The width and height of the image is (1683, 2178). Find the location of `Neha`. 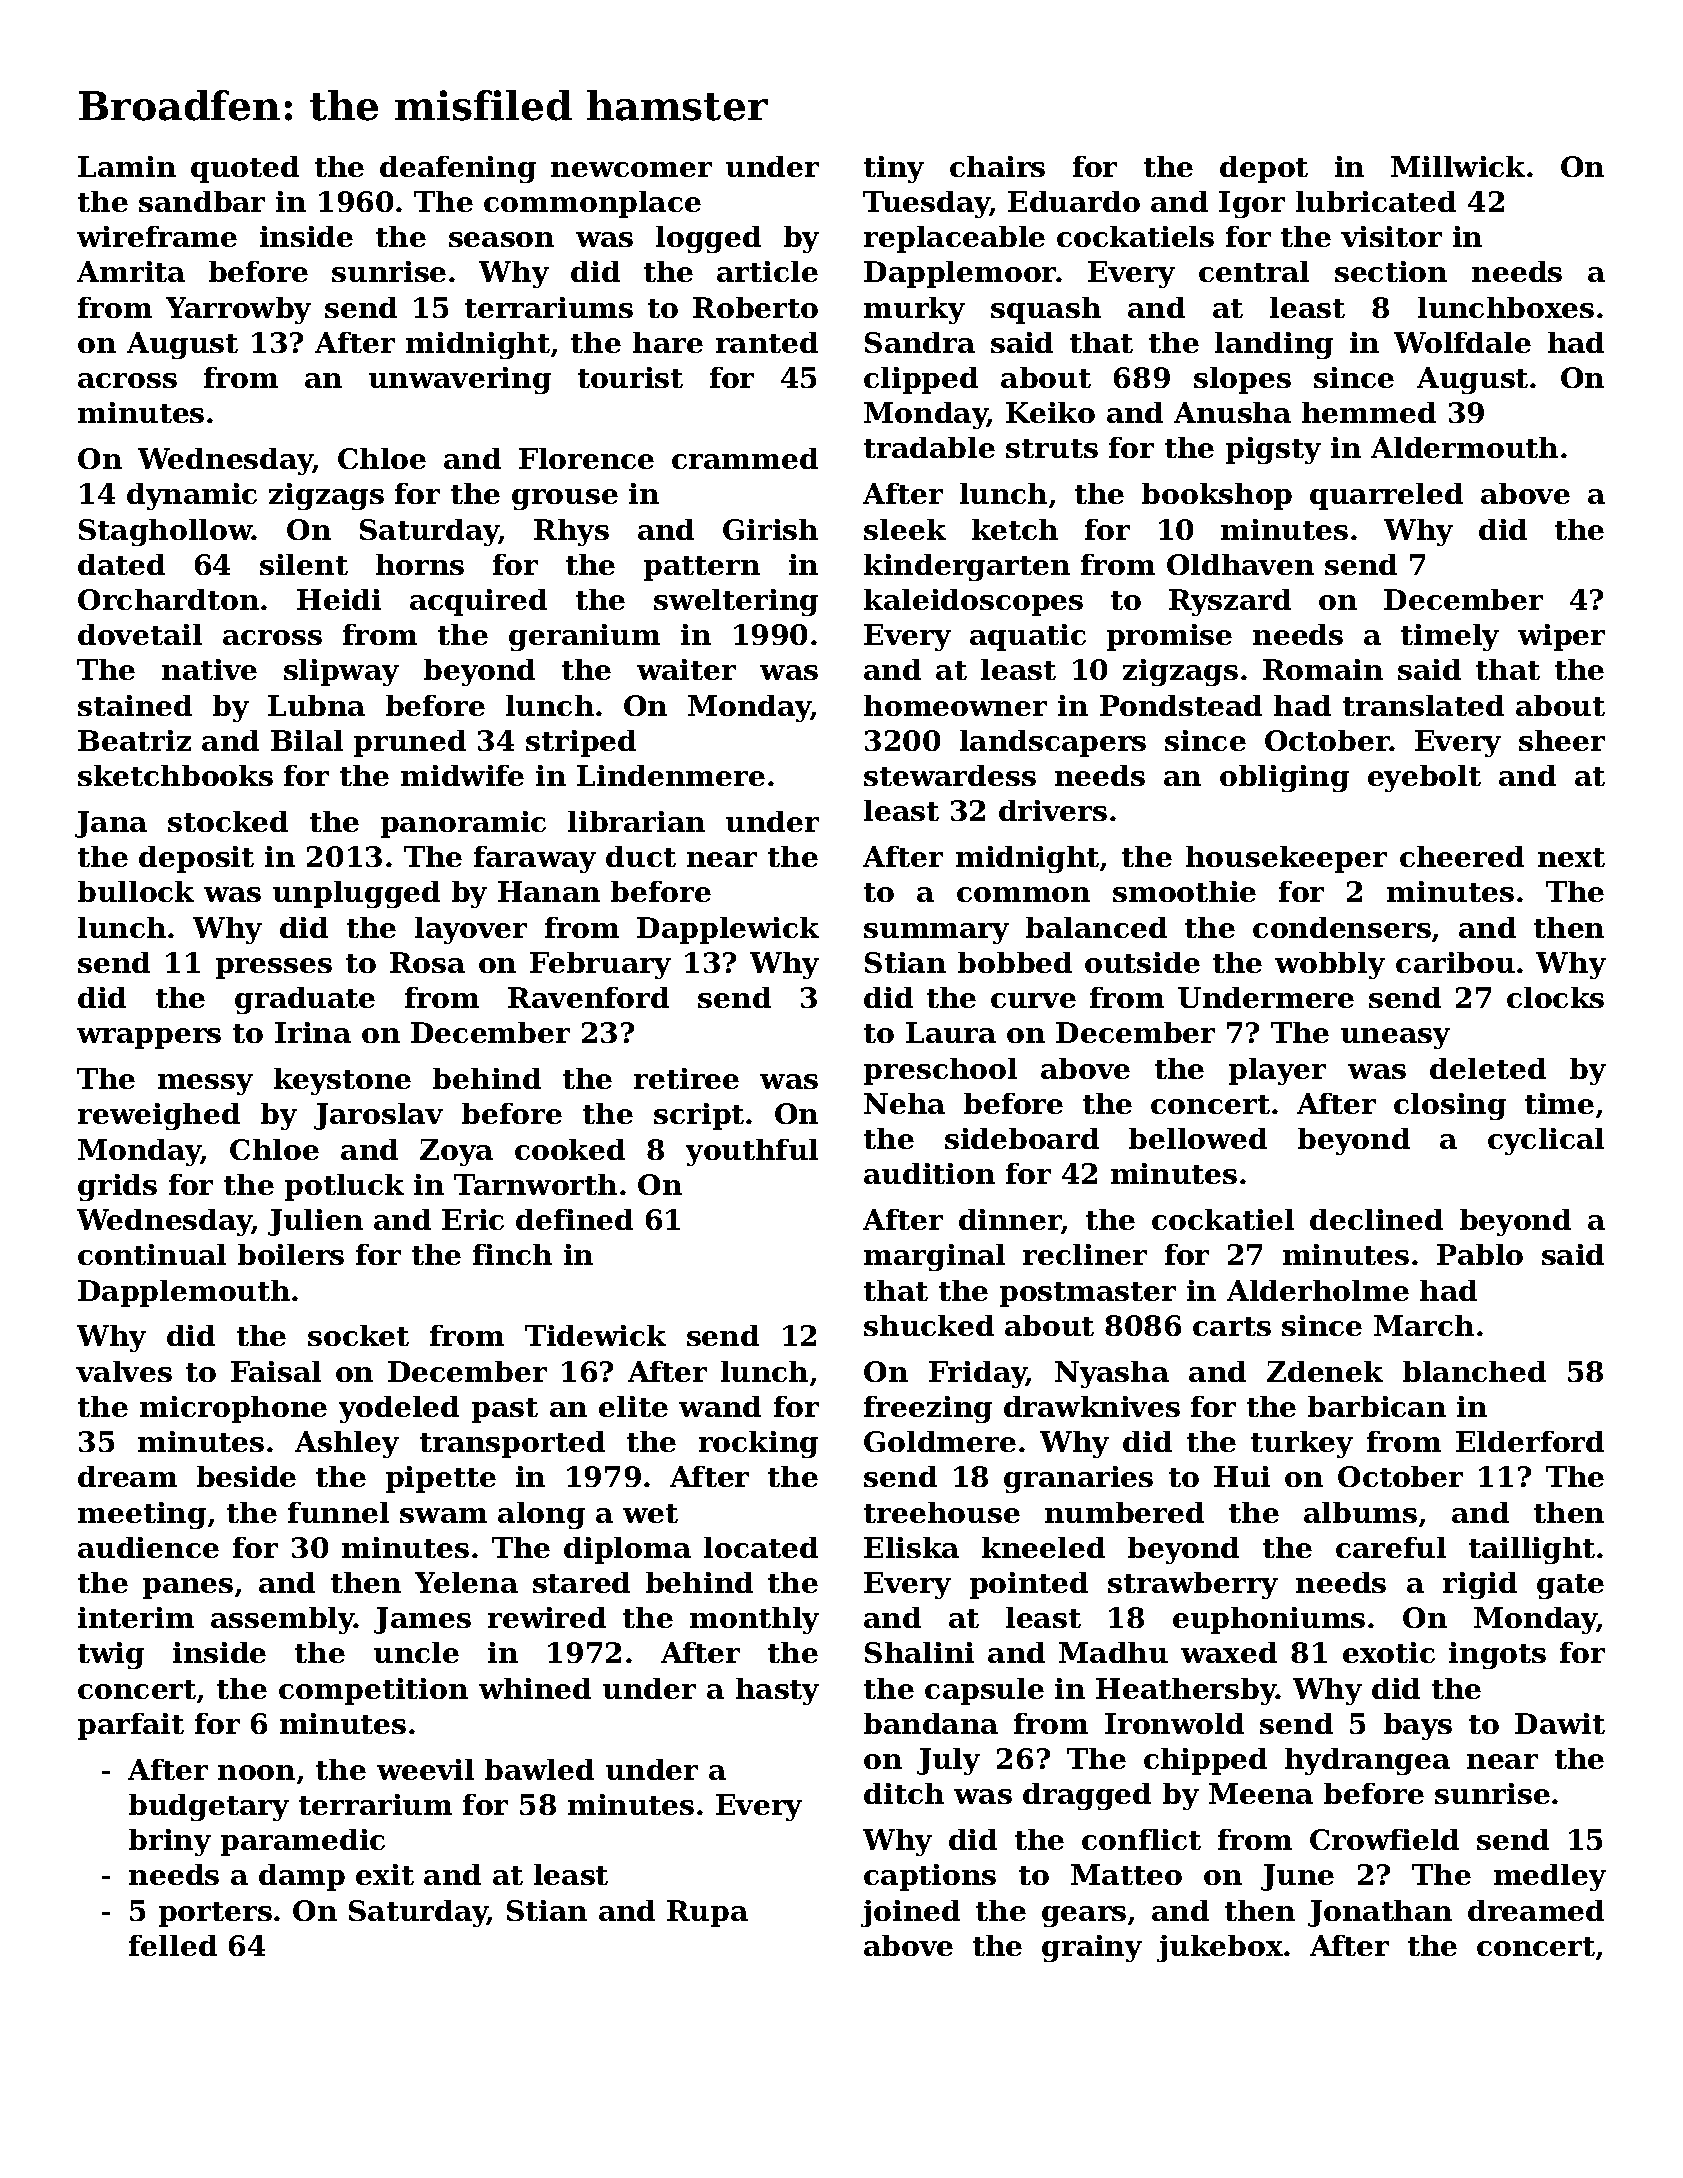

Neha is located at coordinates (904, 1103).
